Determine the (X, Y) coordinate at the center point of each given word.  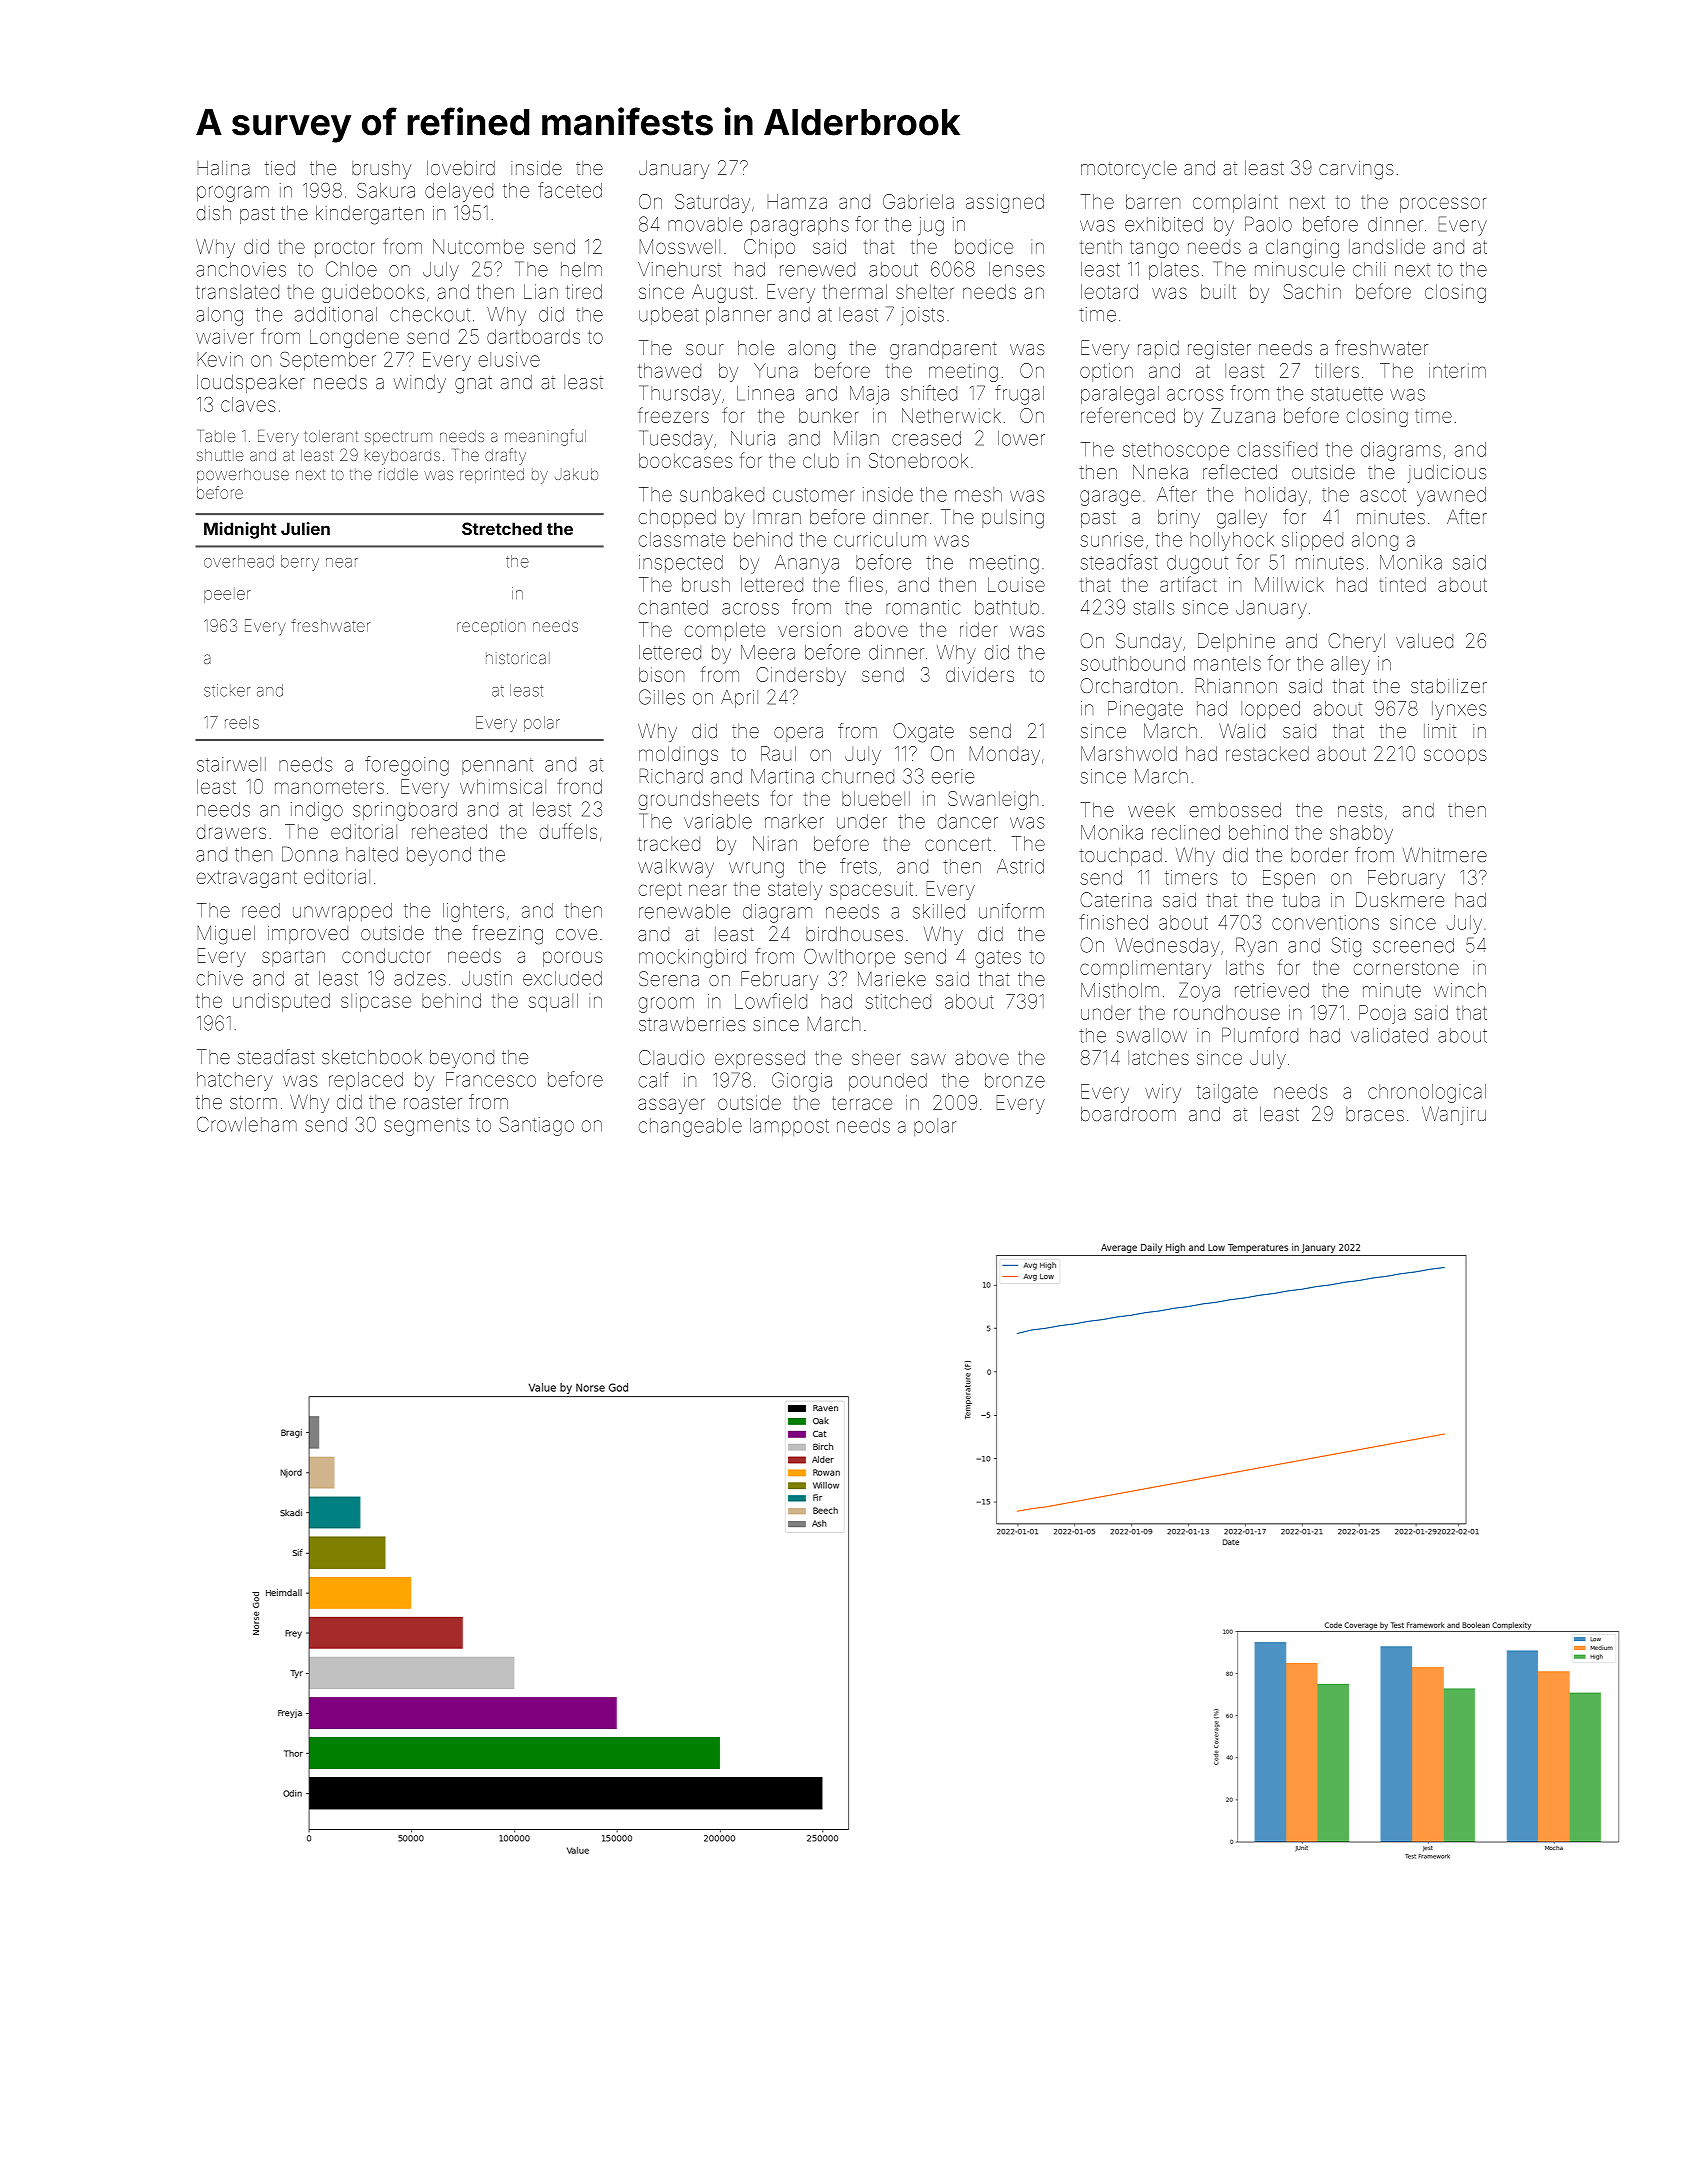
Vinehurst (679, 269)
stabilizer (1449, 686)
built (1218, 291)
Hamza (797, 201)
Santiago (536, 1126)
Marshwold (1129, 753)
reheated (449, 831)
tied (280, 168)
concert (958, 844)
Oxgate (923, 733)
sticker (227, 690)
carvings (1356, 170)
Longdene (354, 338)
